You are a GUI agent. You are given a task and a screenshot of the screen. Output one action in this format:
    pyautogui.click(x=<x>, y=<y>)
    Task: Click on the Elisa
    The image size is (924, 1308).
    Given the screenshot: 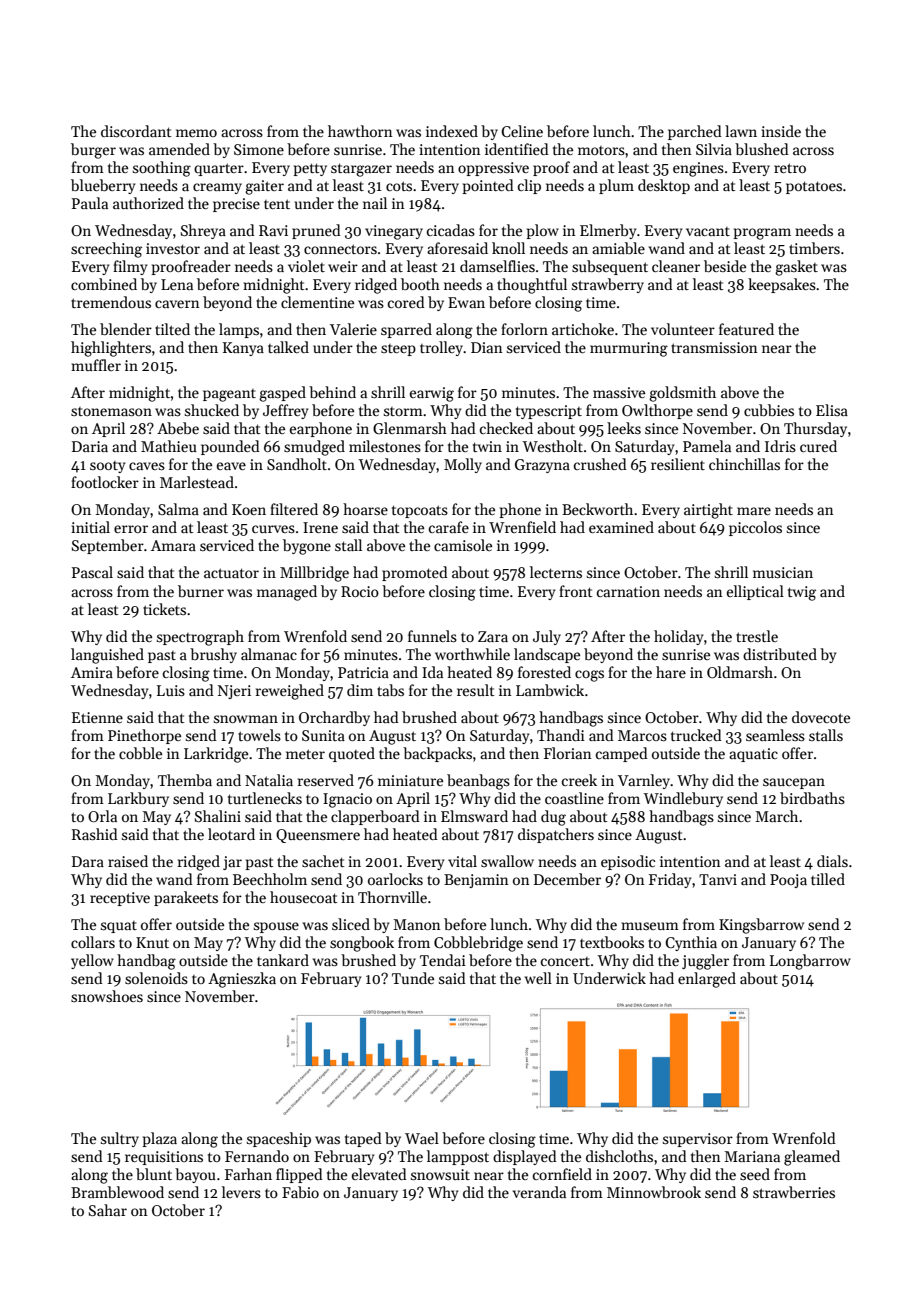 What is the action you would take?
    pyautogui.click(x=832, y=410)
